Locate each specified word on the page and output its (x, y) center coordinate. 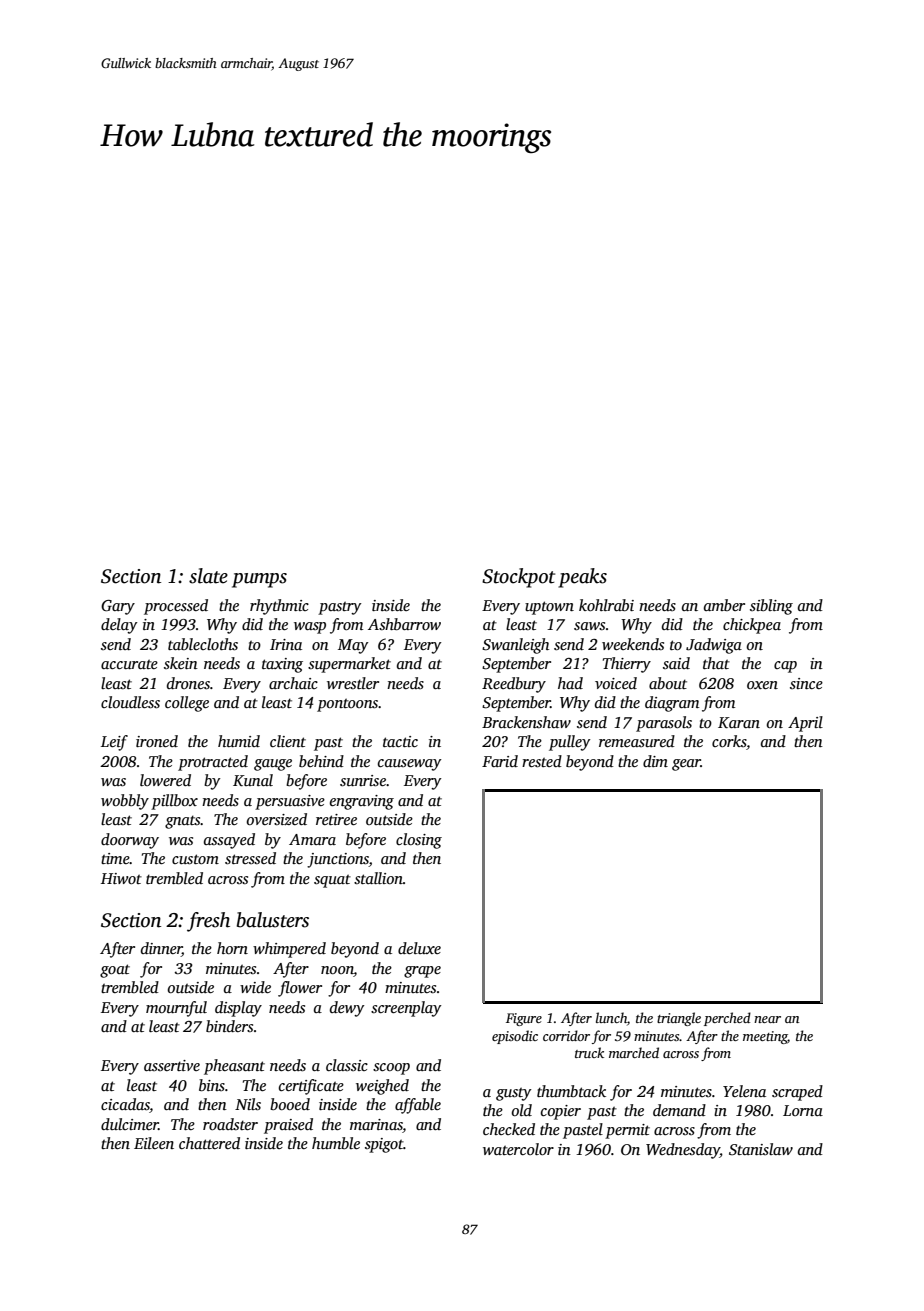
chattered (209, 1143)
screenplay (406, 1009)
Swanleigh (515, 646)
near (767, 1019)
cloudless (130, 702)
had (570, 683)
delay (119, 626)
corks (729, 742)
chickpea (752, 626)
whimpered (289, 950)
